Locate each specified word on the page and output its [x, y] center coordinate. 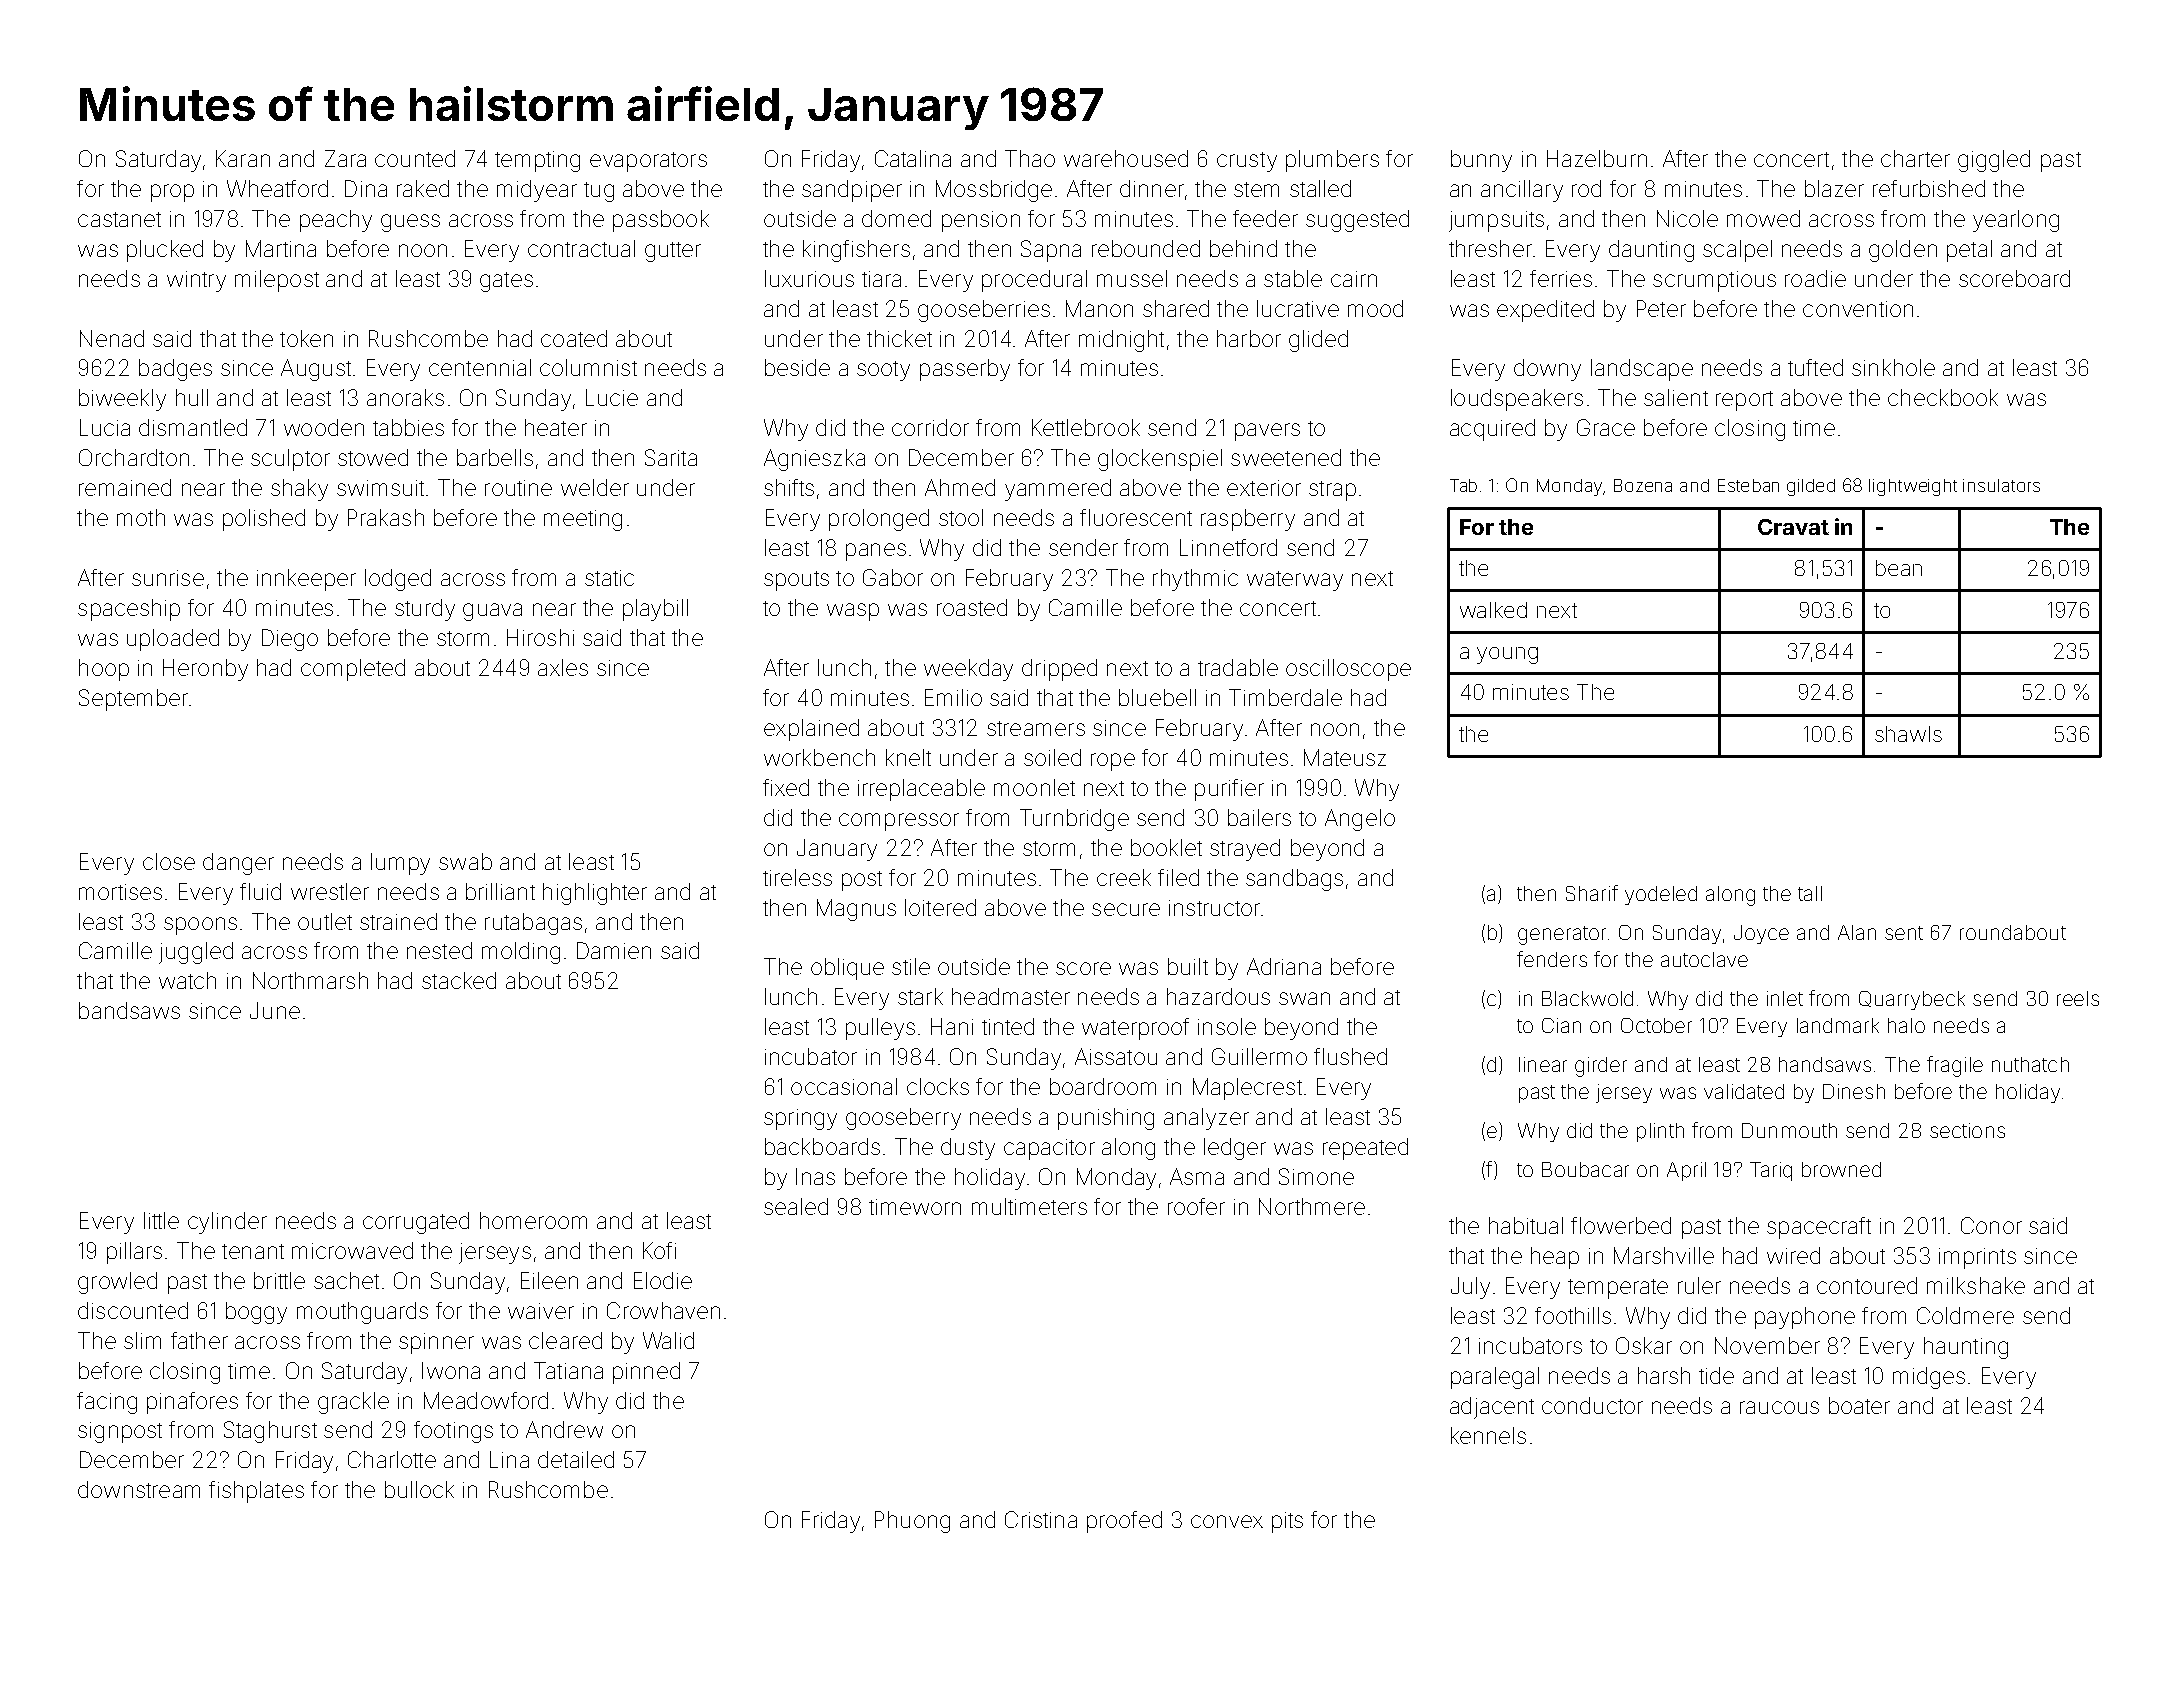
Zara [345, 158]
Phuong [912, 1522]
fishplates [256, 1492]
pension [981, 221]
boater [1859, 1405]
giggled [1994, 161]
